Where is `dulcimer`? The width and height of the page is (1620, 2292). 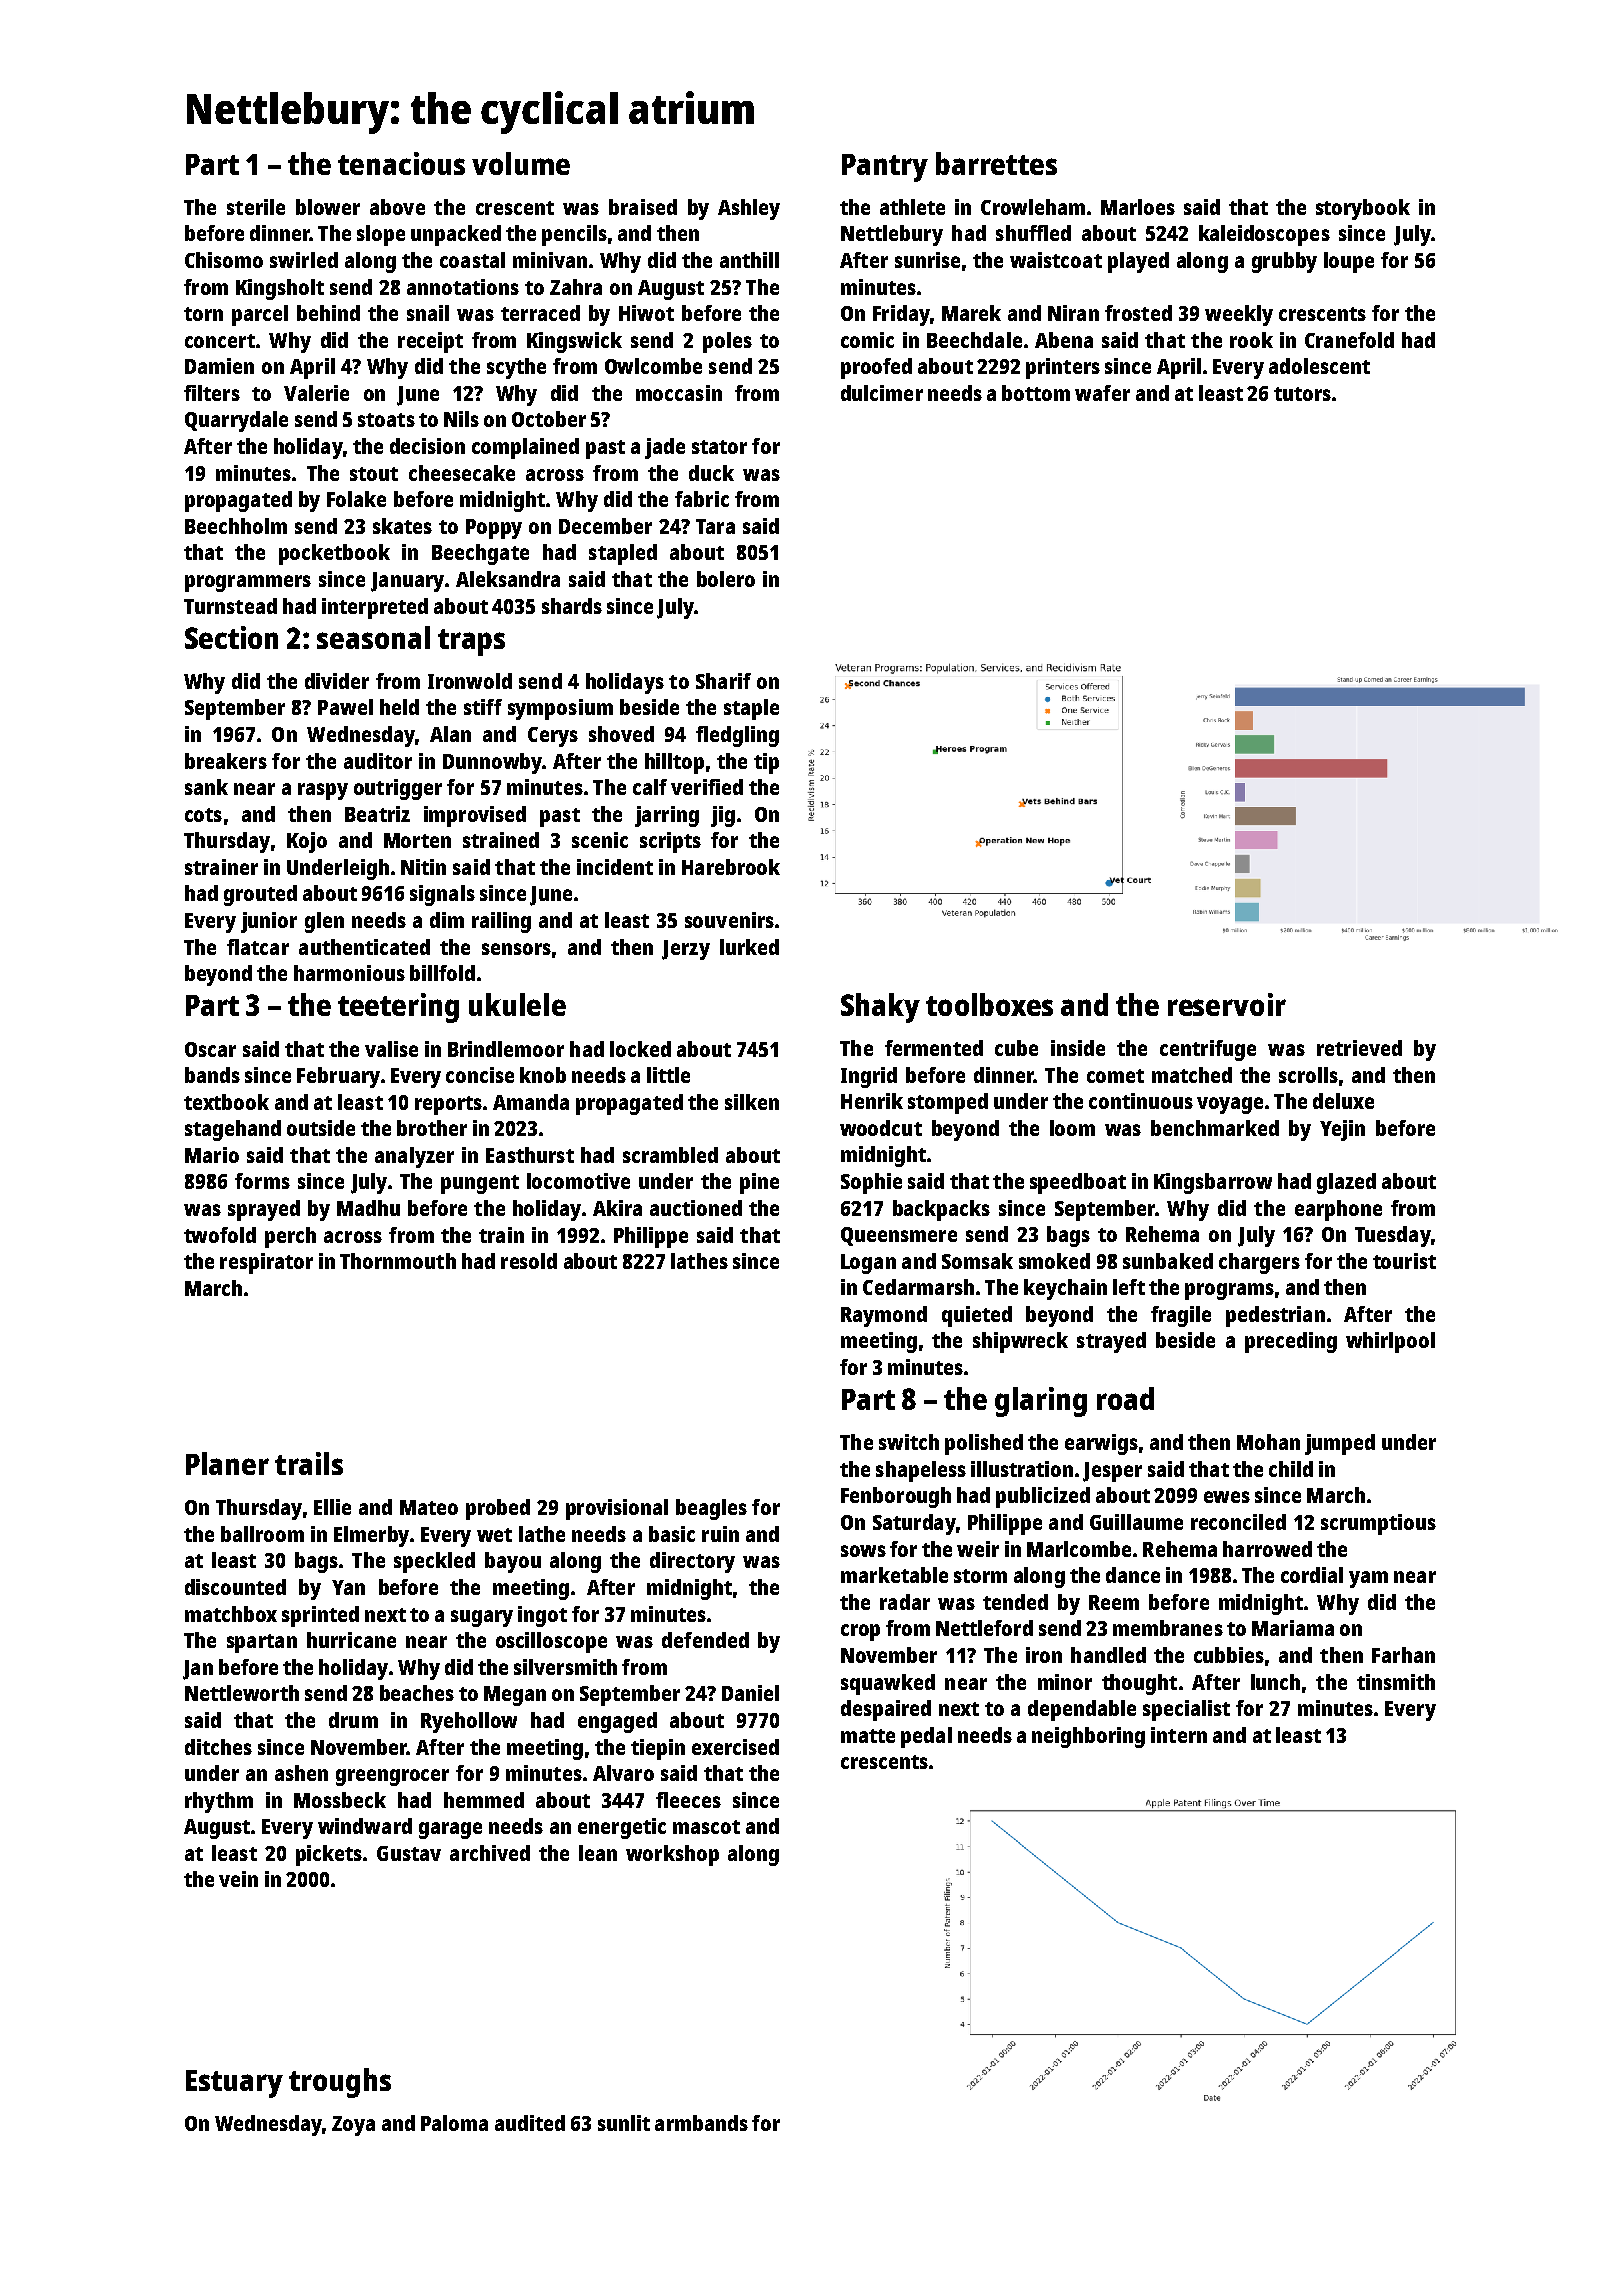 dulcimer is located at coordinates (882, 393).
